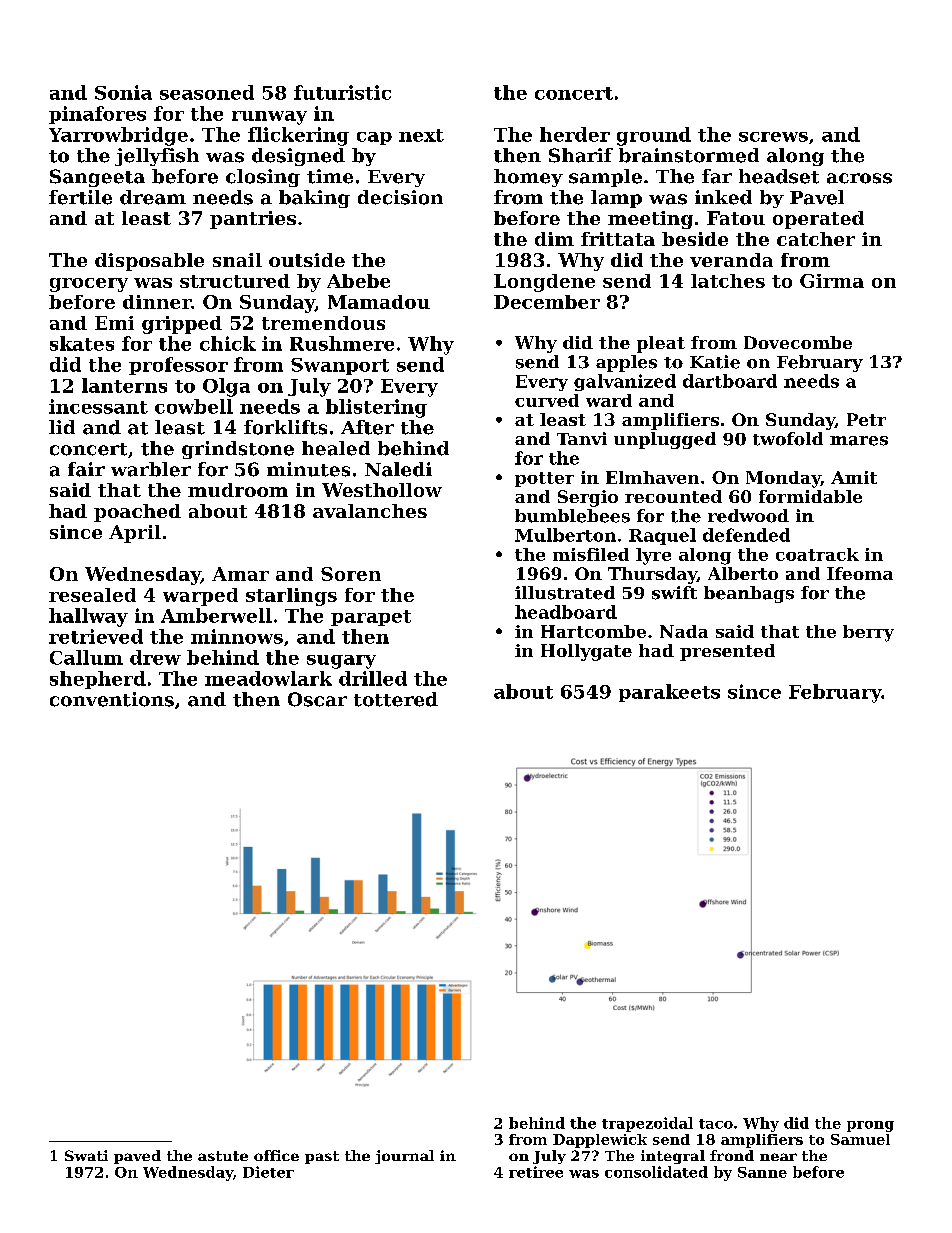  What do you see at coordinates (112, 699) in the screenshot?
I see `conventions` at bounding box center [112, 699].
